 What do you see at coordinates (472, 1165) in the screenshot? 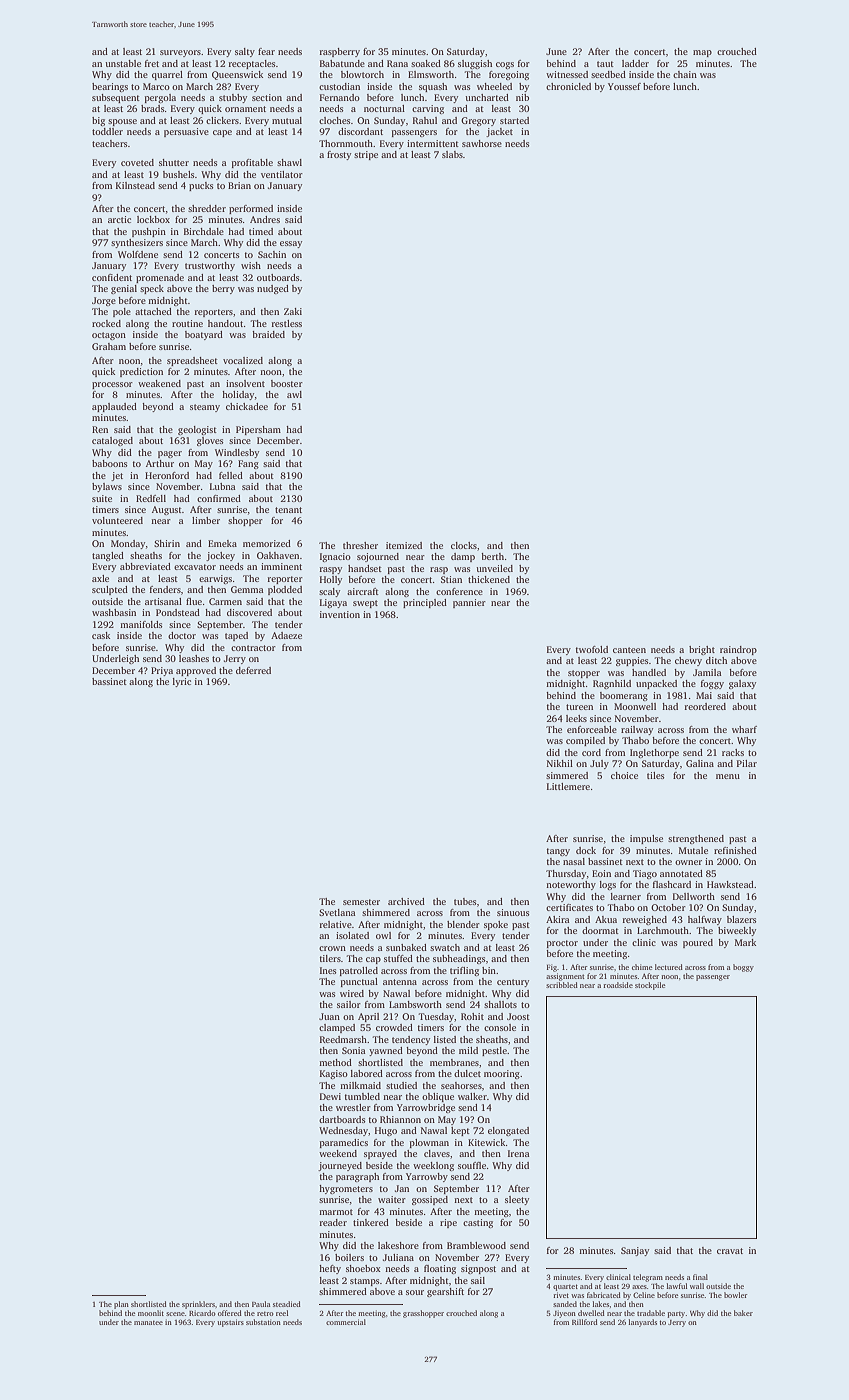
I see `souffle` at bounding box center [472, 1165].
